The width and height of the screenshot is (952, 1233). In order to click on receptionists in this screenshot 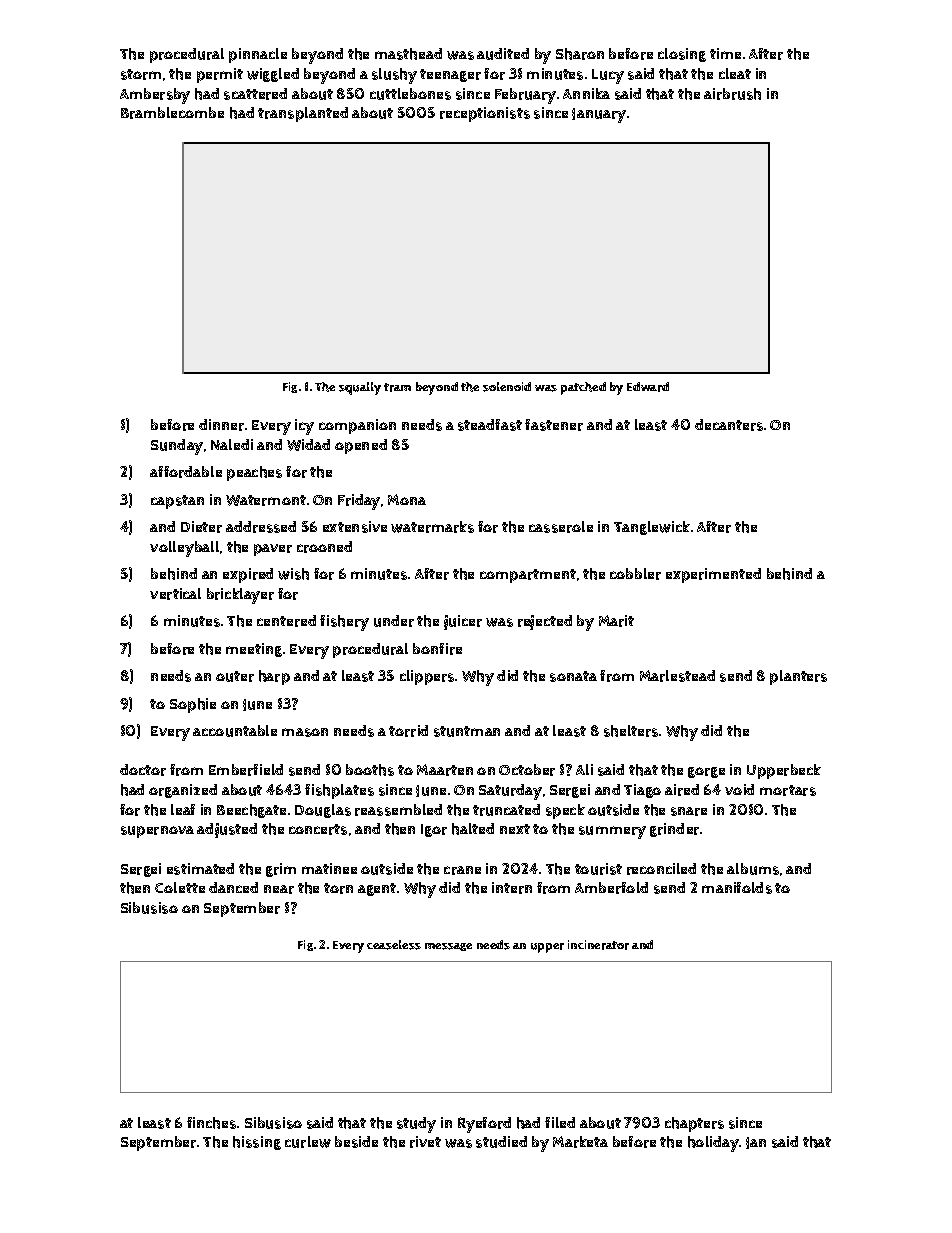, I will do `click(485, 114)`.
